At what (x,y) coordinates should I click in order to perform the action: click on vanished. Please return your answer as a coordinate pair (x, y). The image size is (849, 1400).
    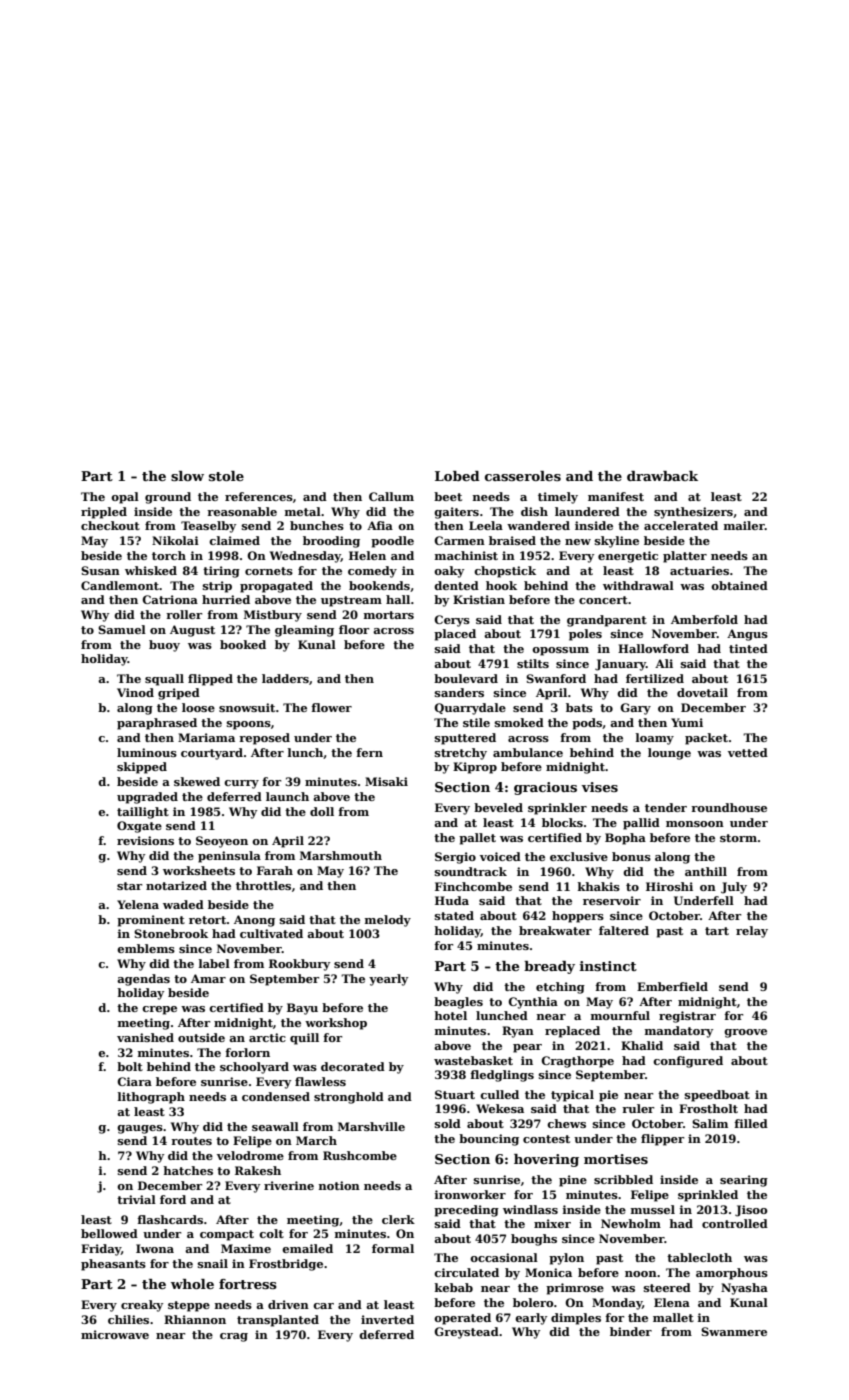
    Looking at the image, I should click on (145, 1037).
